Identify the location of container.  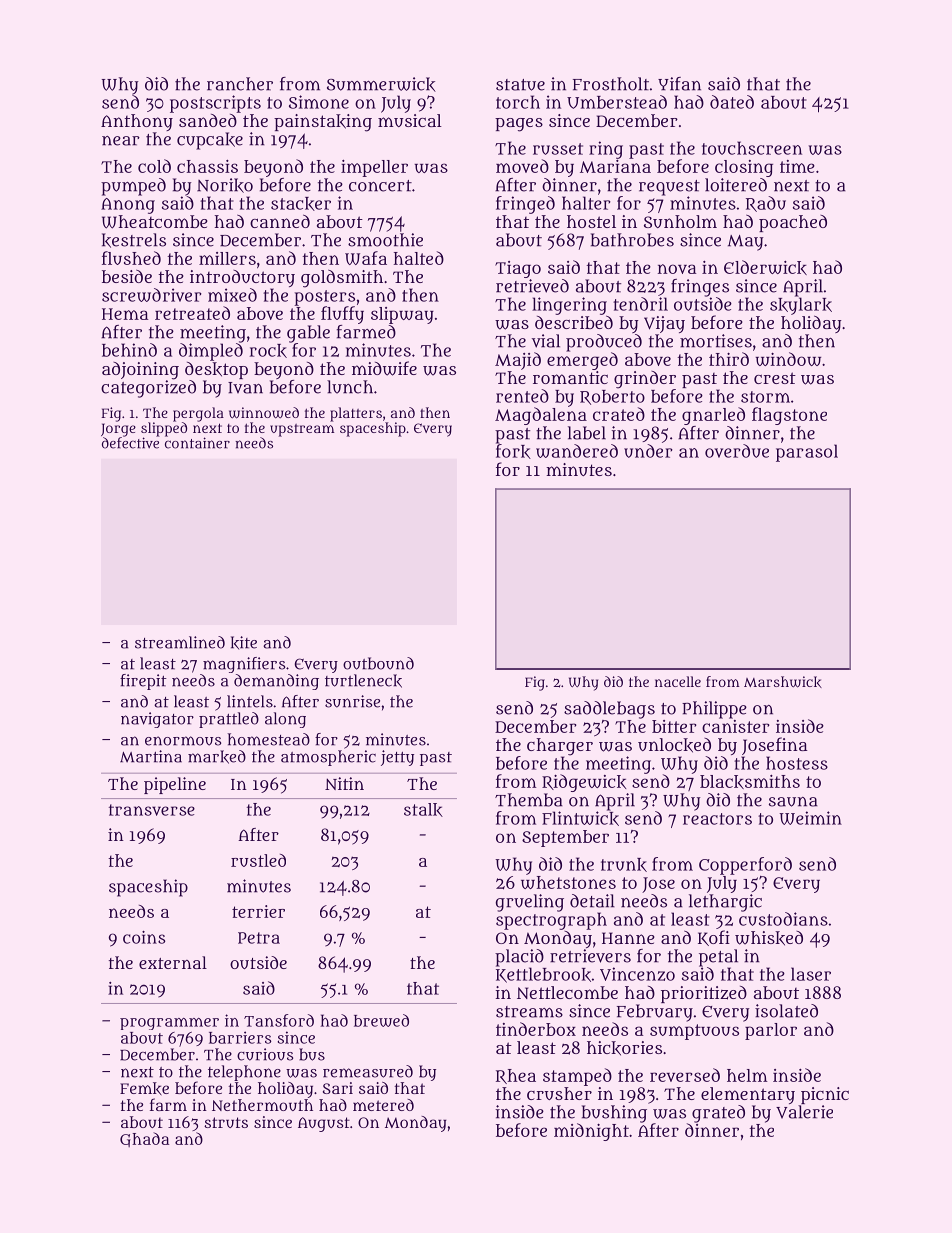
(197, 443).
